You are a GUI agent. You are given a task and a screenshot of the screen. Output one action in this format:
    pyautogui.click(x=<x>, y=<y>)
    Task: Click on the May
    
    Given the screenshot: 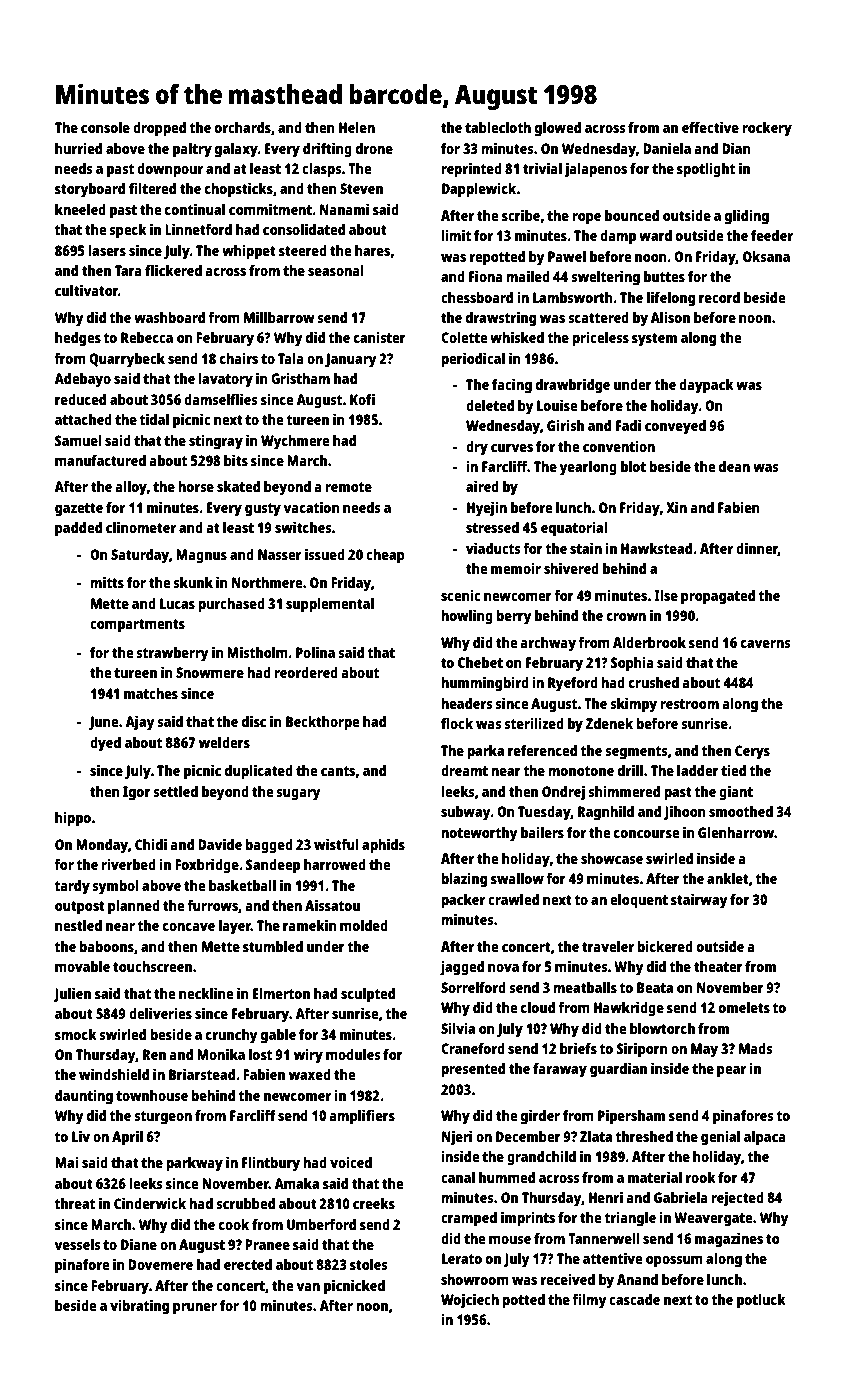 What is the action you would take?
    pyautogui.click(x=704, y=1050)
